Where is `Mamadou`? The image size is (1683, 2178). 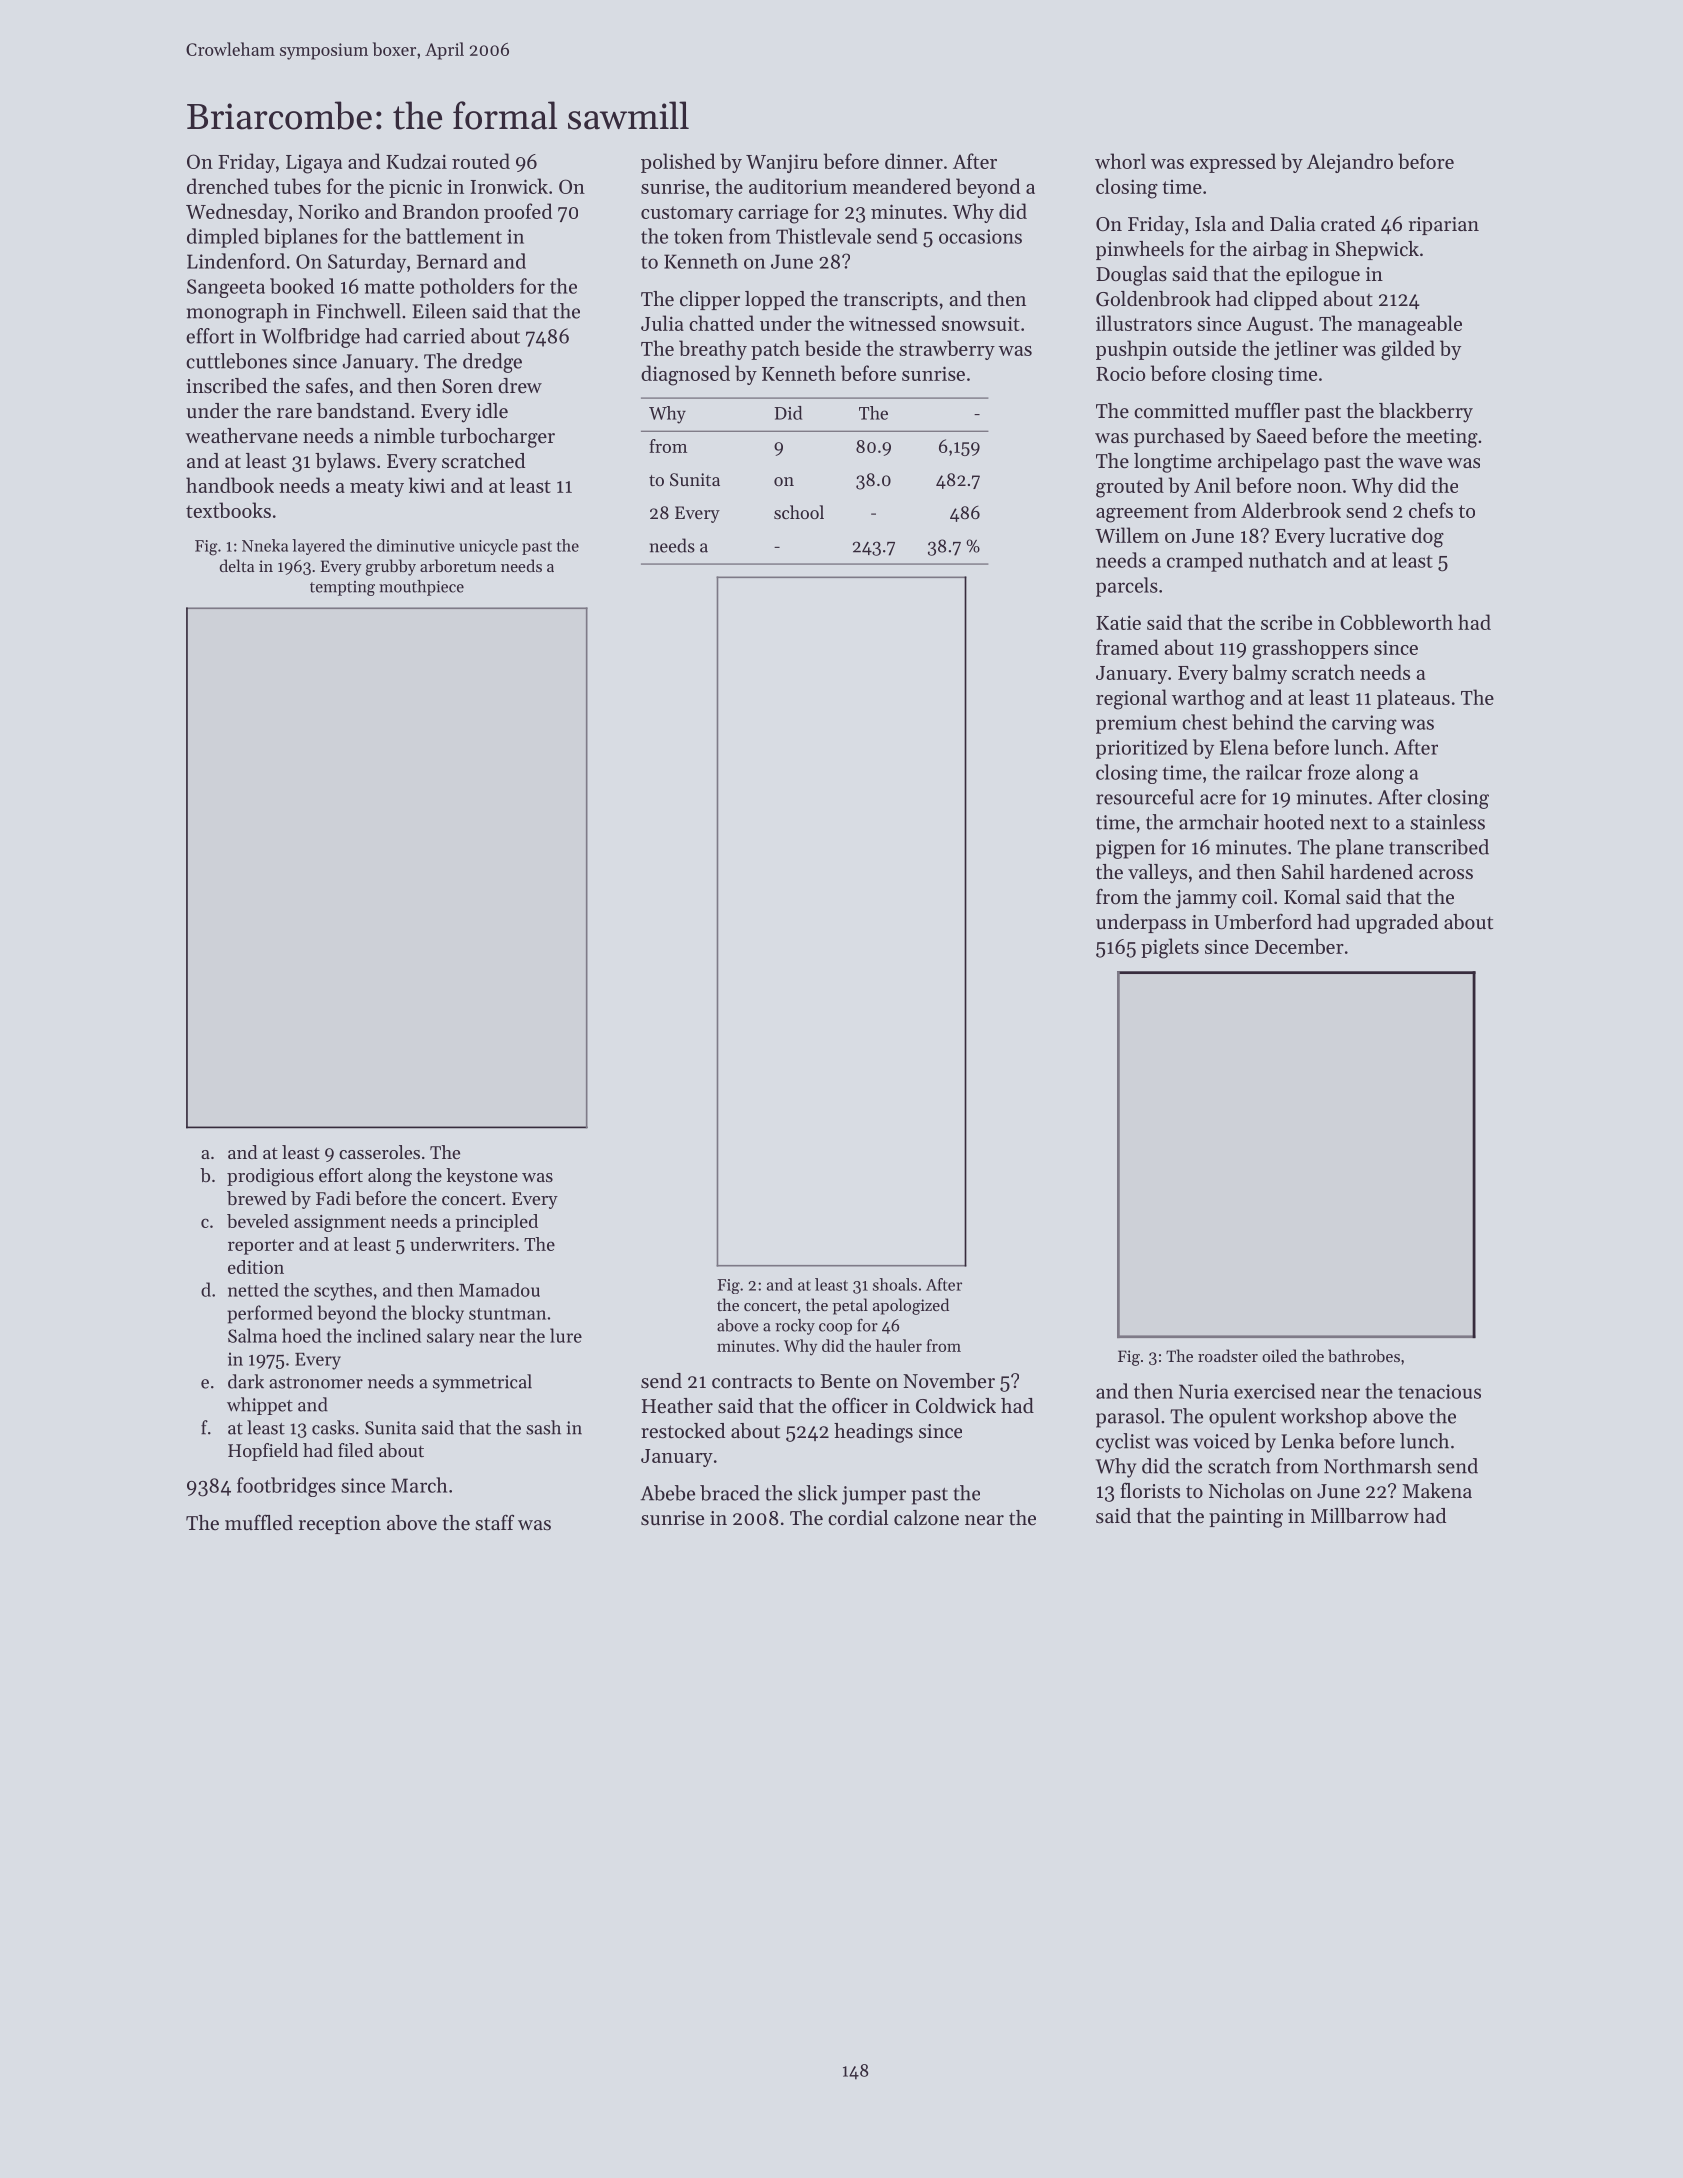
Mamadou is located at coordinates (499, 1290).
